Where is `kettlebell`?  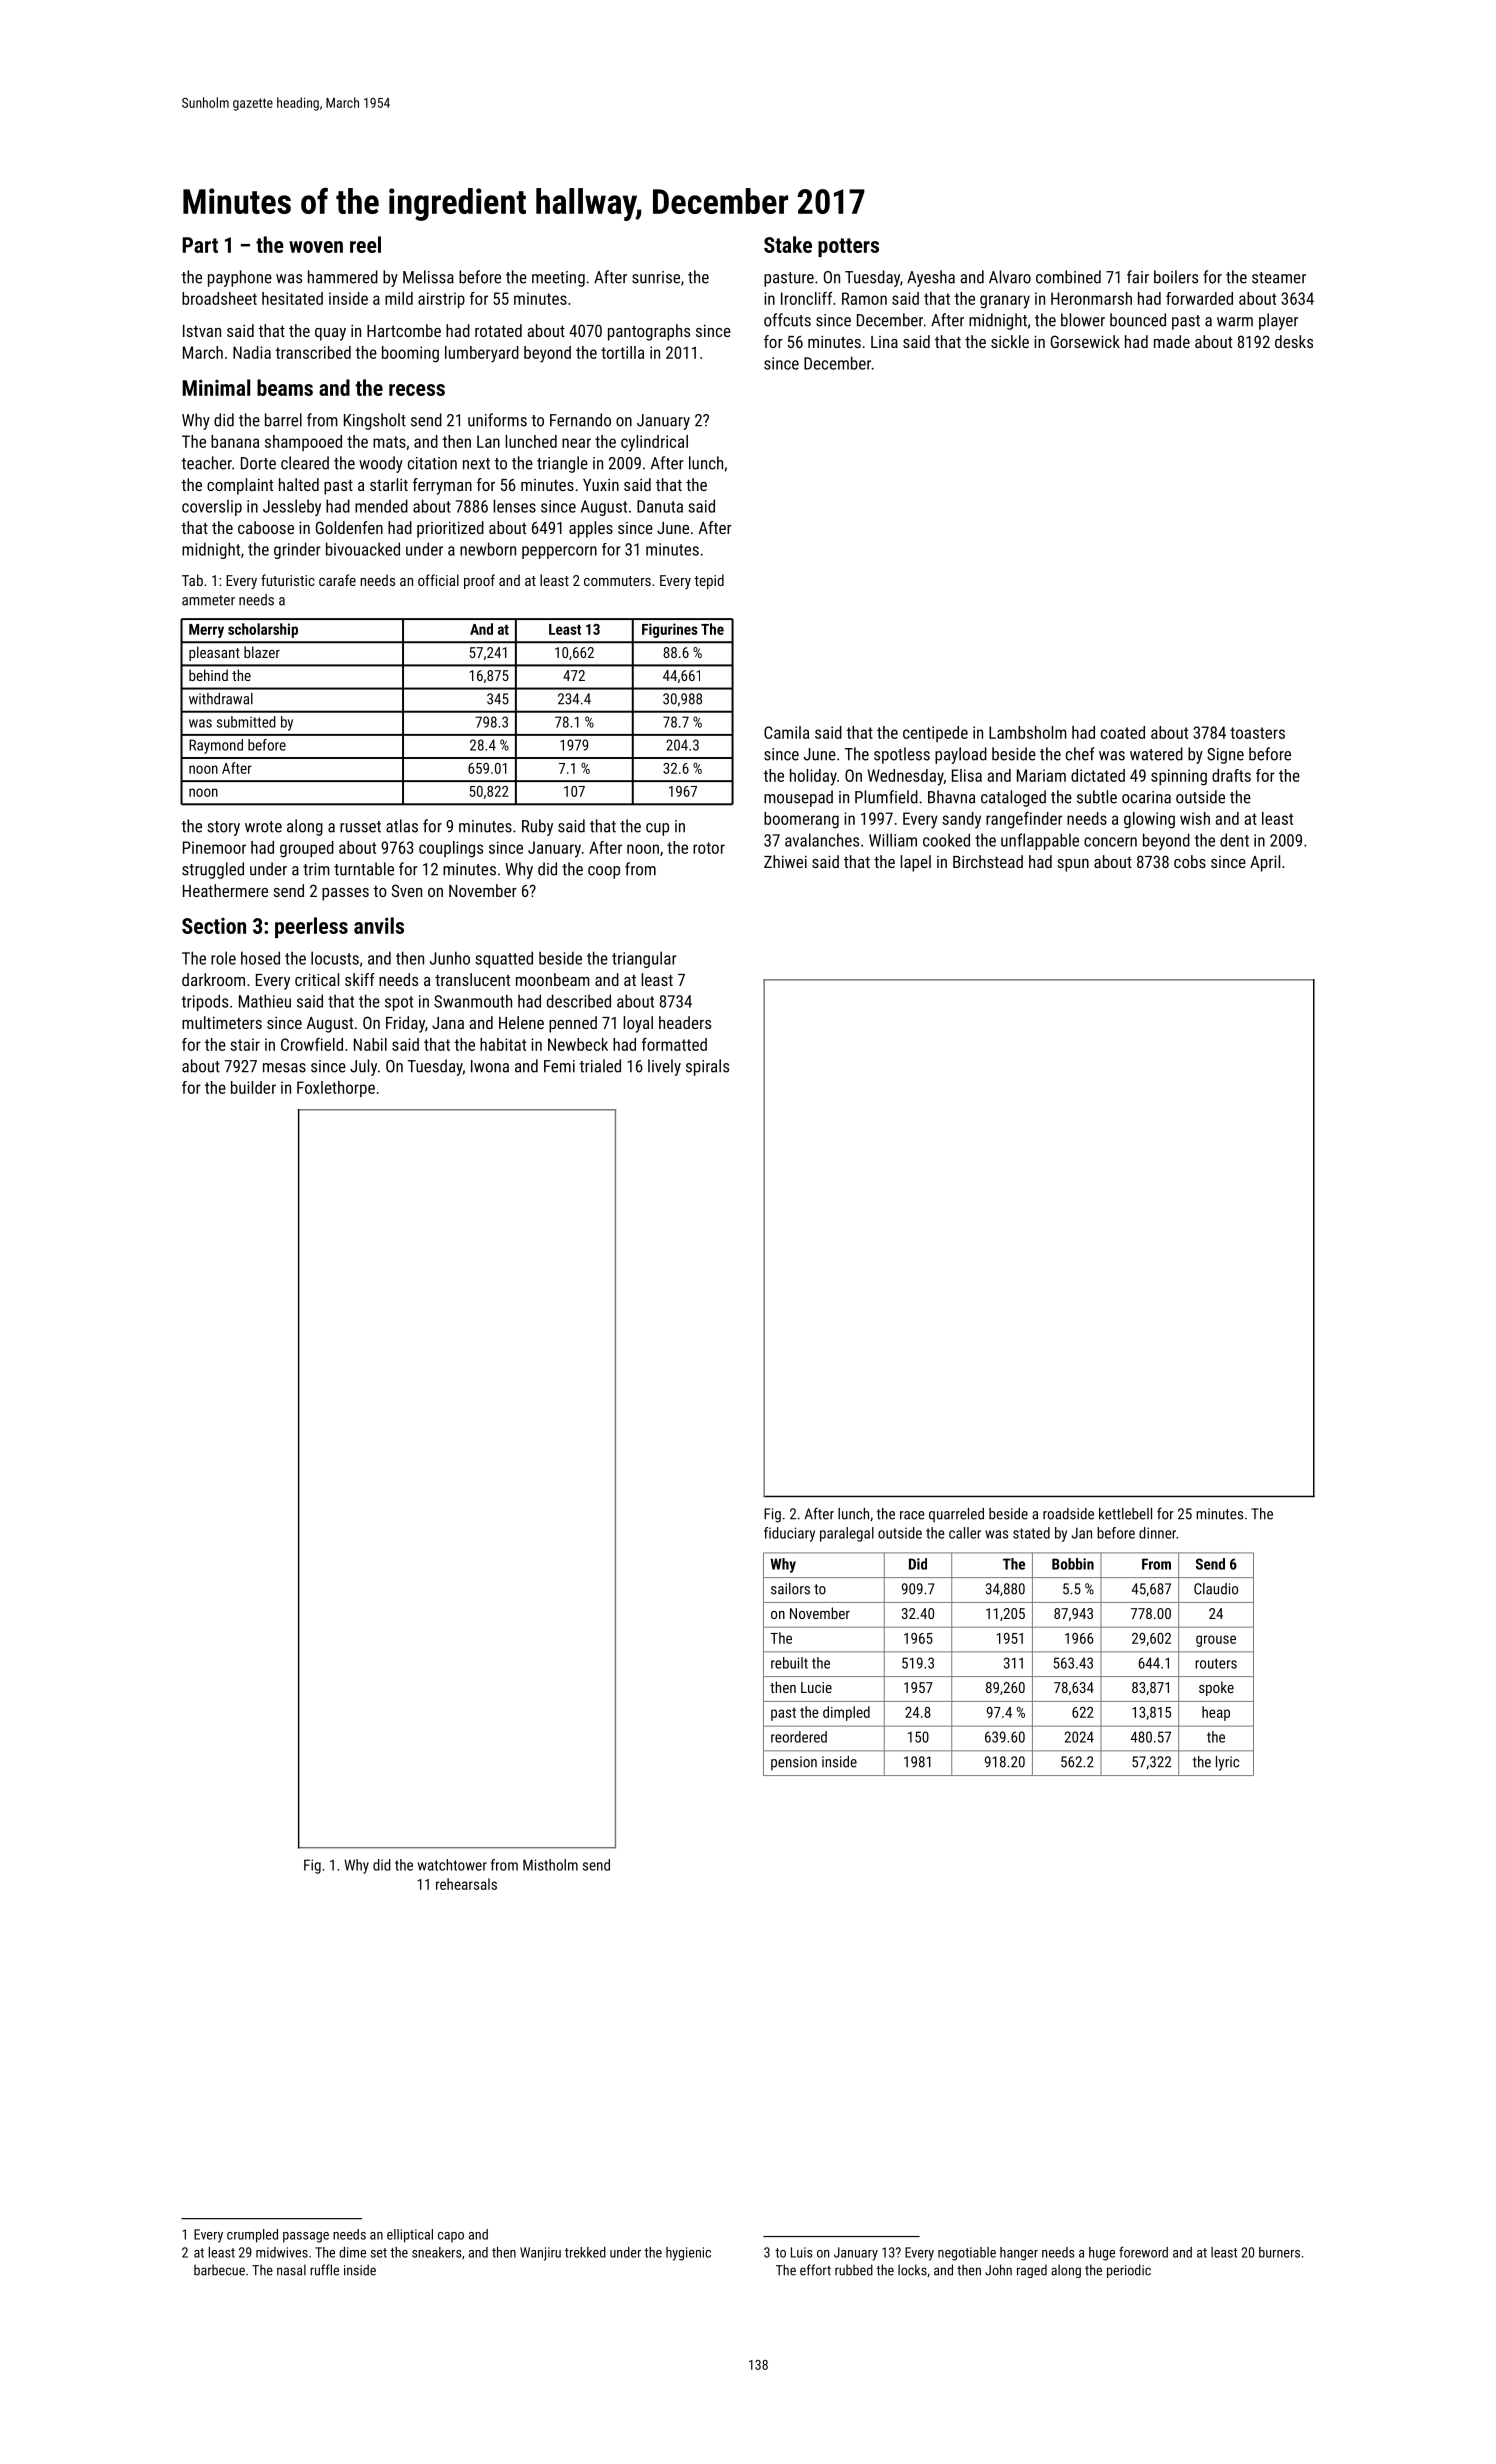 kettlebell is located at coordinates (1125, 1514).
